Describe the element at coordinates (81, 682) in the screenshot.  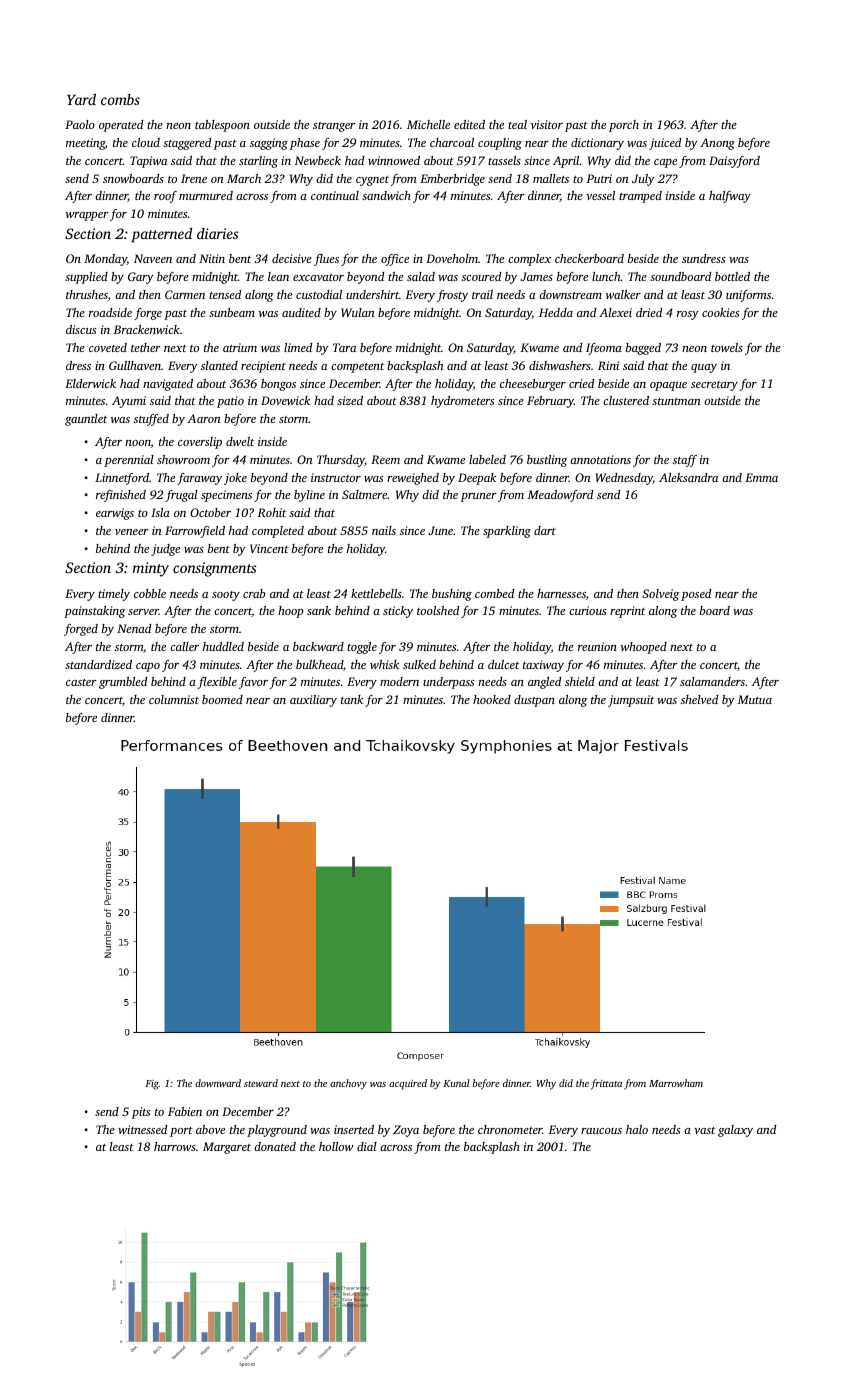
I see `caster` at that location.
